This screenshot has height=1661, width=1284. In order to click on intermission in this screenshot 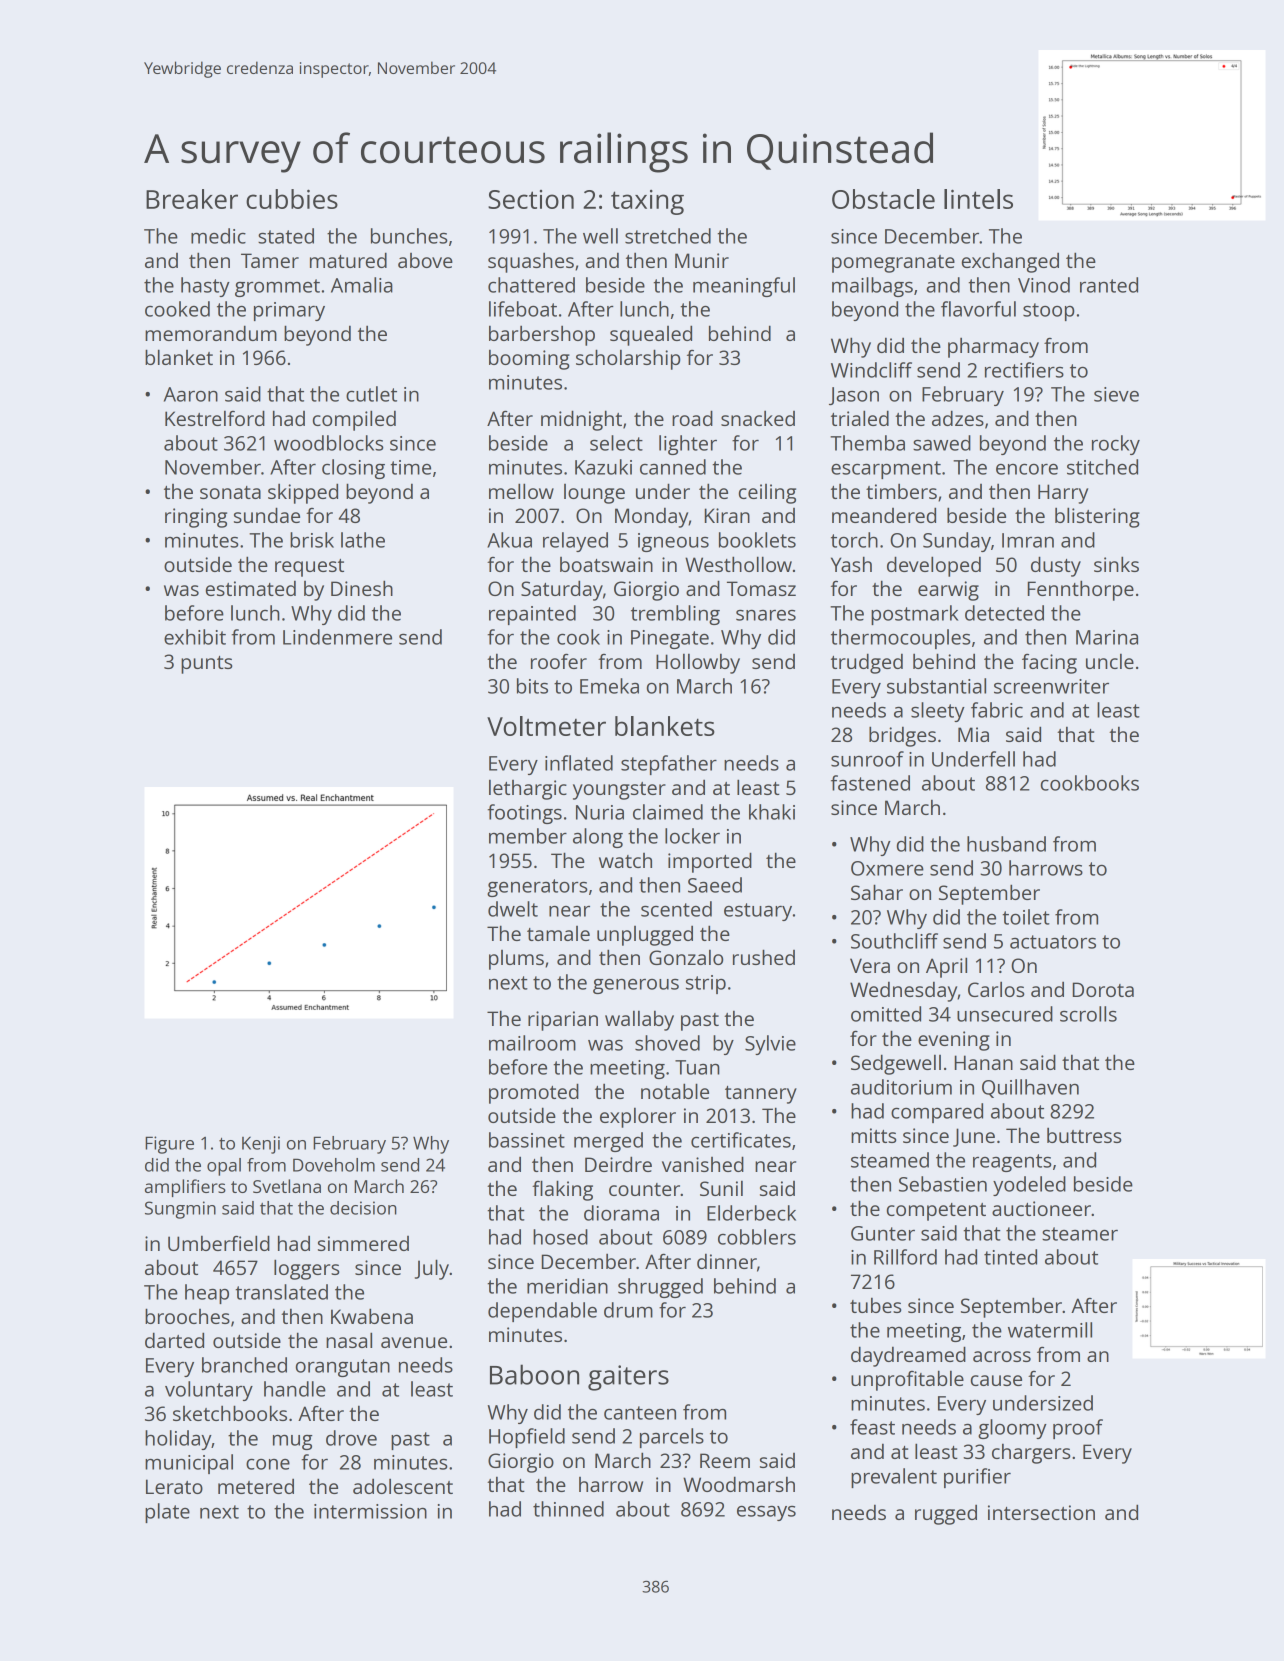, I will do `click(370, 1511)`.
